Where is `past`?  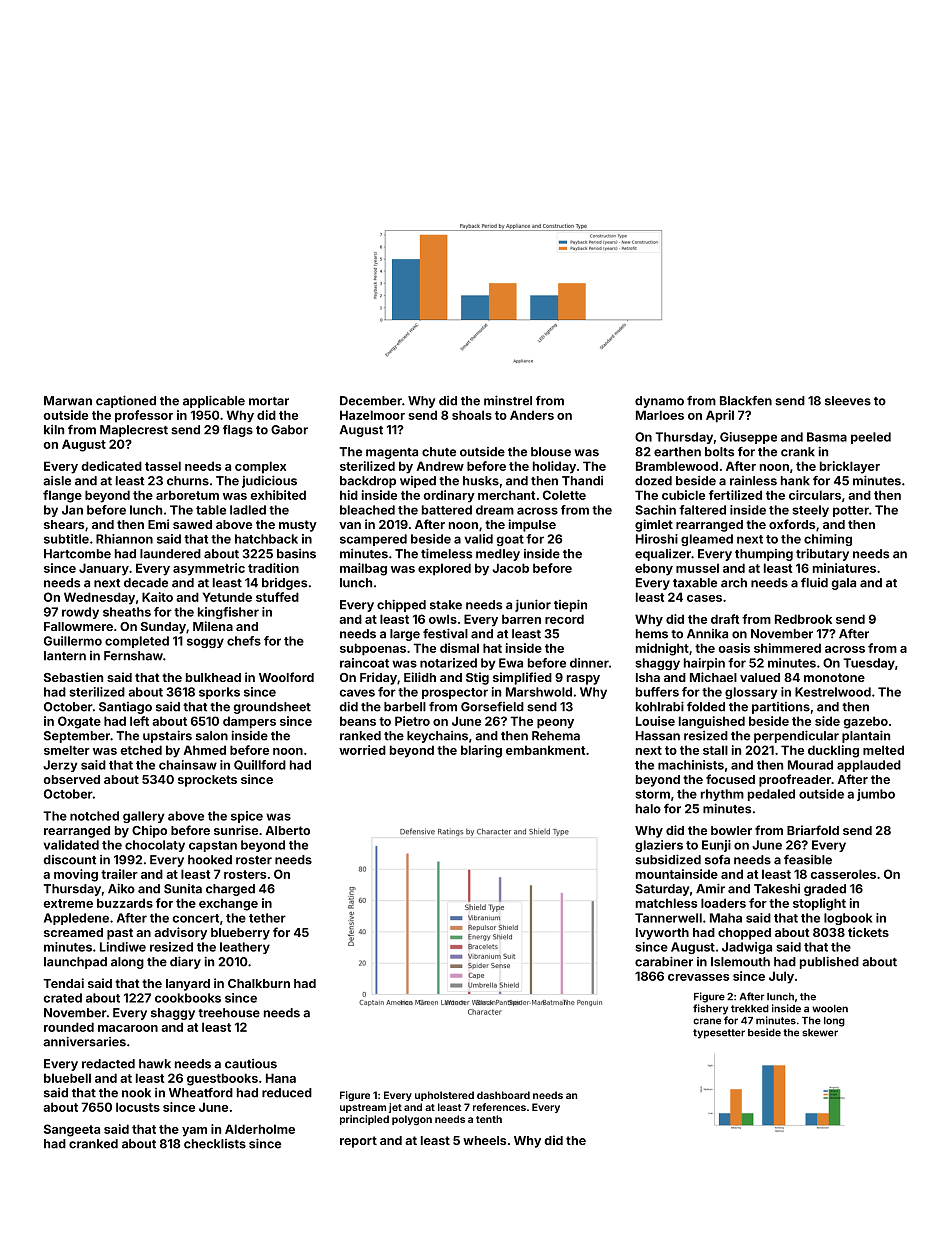
past is located at coordinates (120, 934).
